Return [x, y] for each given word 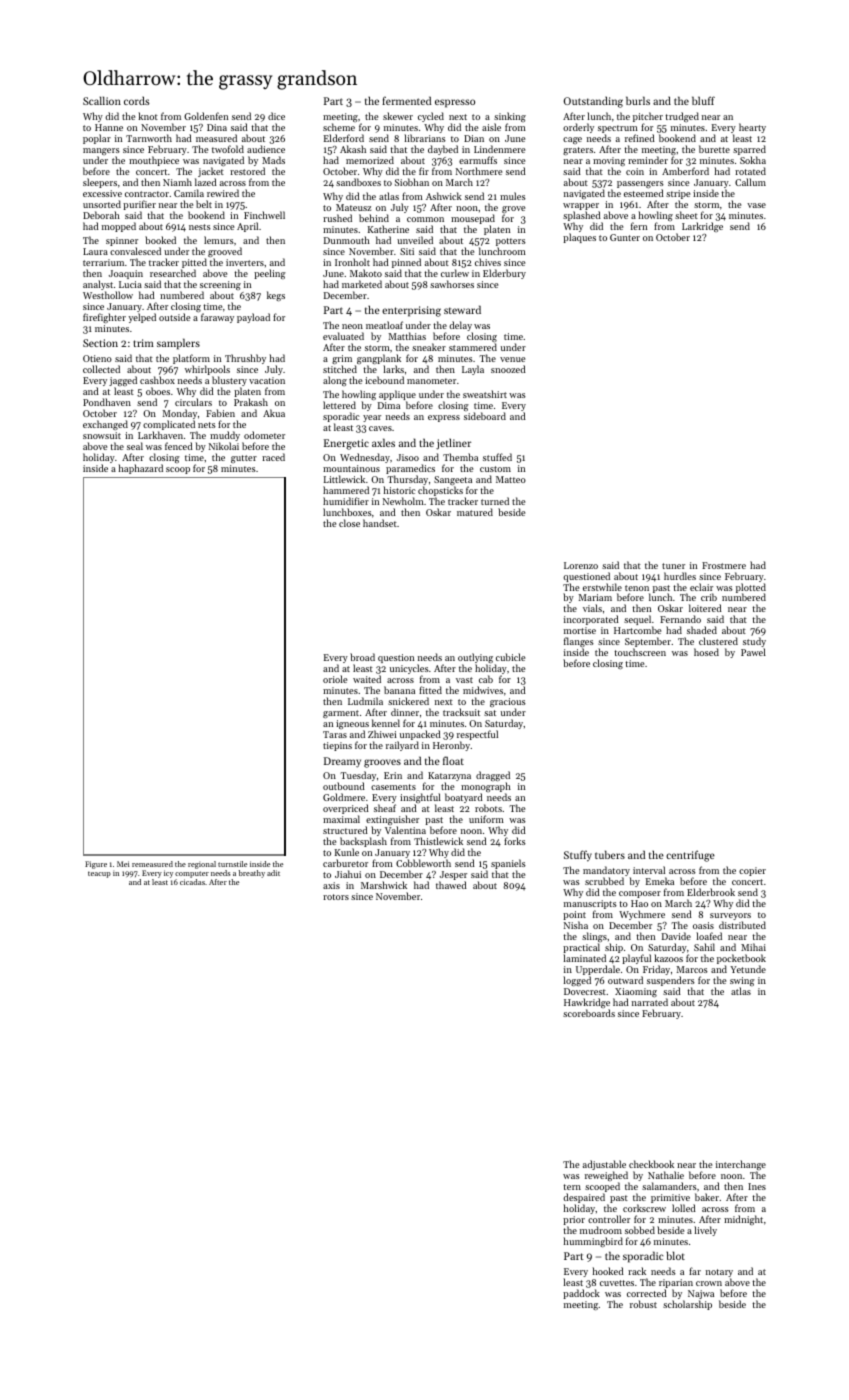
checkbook [651, 1164]
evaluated [343, 336]
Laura [95, 251]
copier [752, 871]
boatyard [464, 798]
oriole [335, 679]
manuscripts [590, 904]
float [453, 760]
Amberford [685, 171]
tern [572, 1187]
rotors [336, 897]
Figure [96, 865]
